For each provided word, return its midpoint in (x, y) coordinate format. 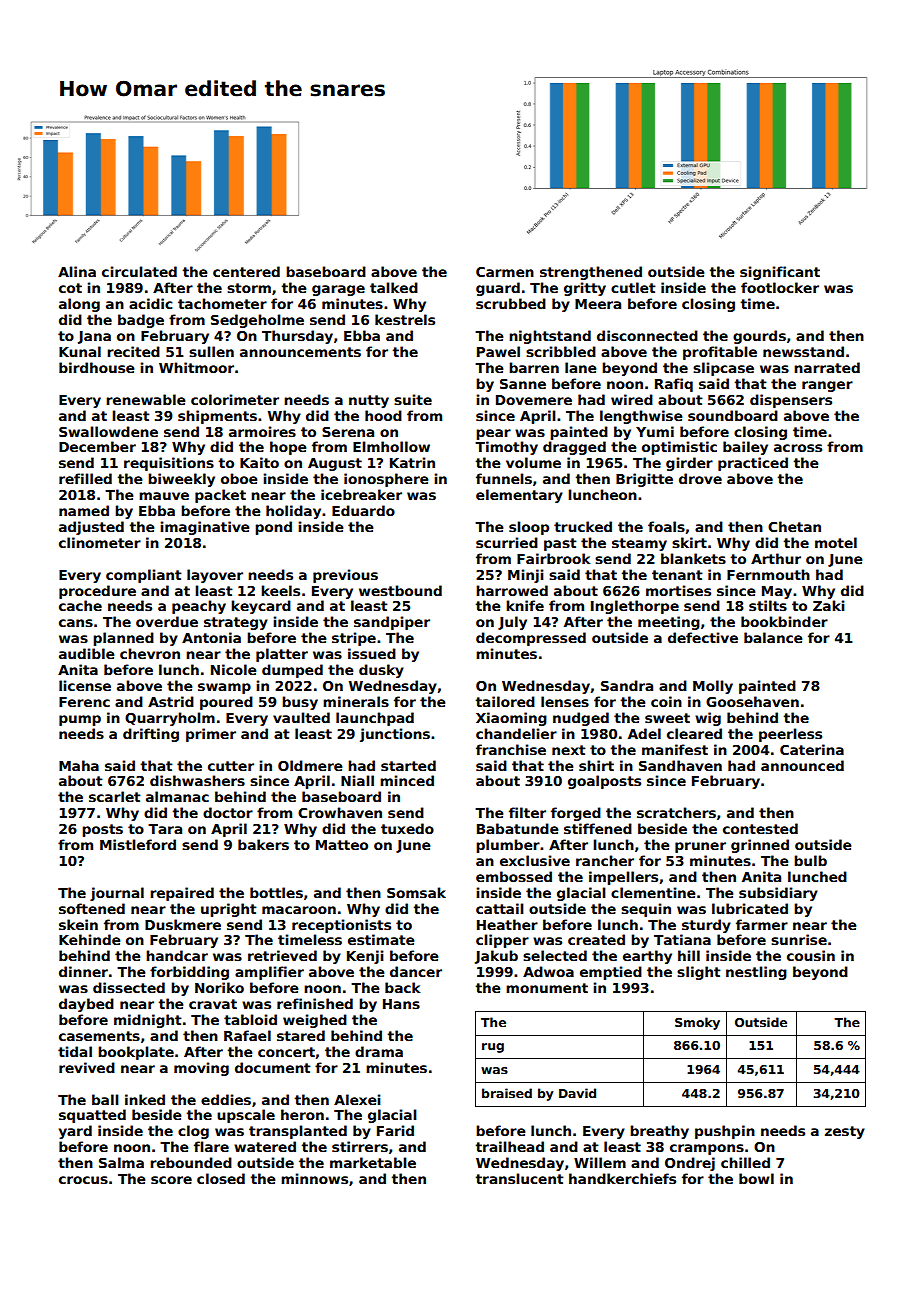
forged (576, 814)
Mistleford (138, 844)
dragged (574, 448)
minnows (314, 1178)
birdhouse (96, 367)
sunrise (799, 939)
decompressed (531, 639)
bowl (756, 1178)
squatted (92, 1116)
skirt (689, 542)
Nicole (233, 669)
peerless (790, 735)
